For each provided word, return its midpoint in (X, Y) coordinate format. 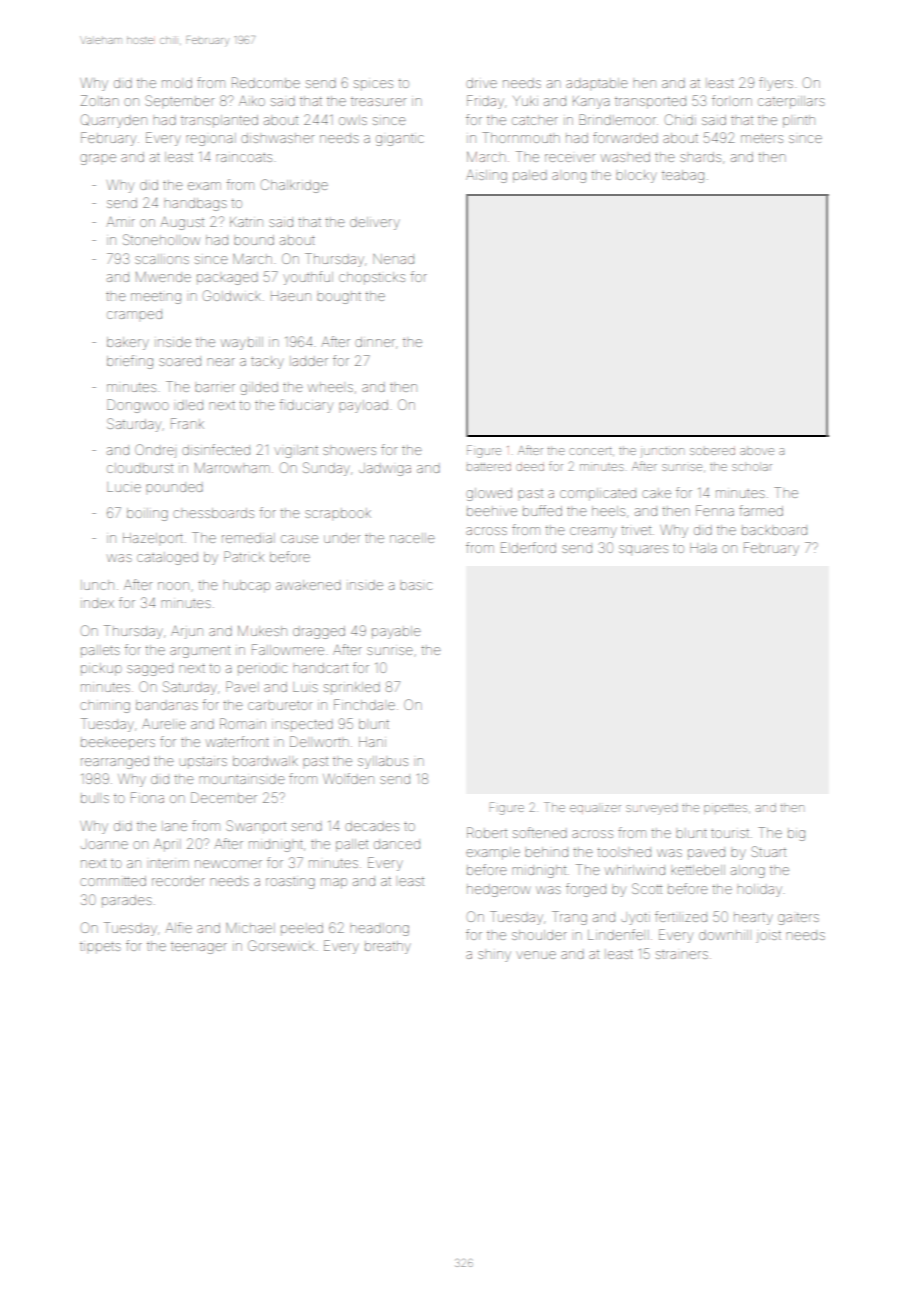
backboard (774, 530)
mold (177, 83)
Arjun (187, 632)
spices (373, 84)
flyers (776, 84)
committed (113, 881)
